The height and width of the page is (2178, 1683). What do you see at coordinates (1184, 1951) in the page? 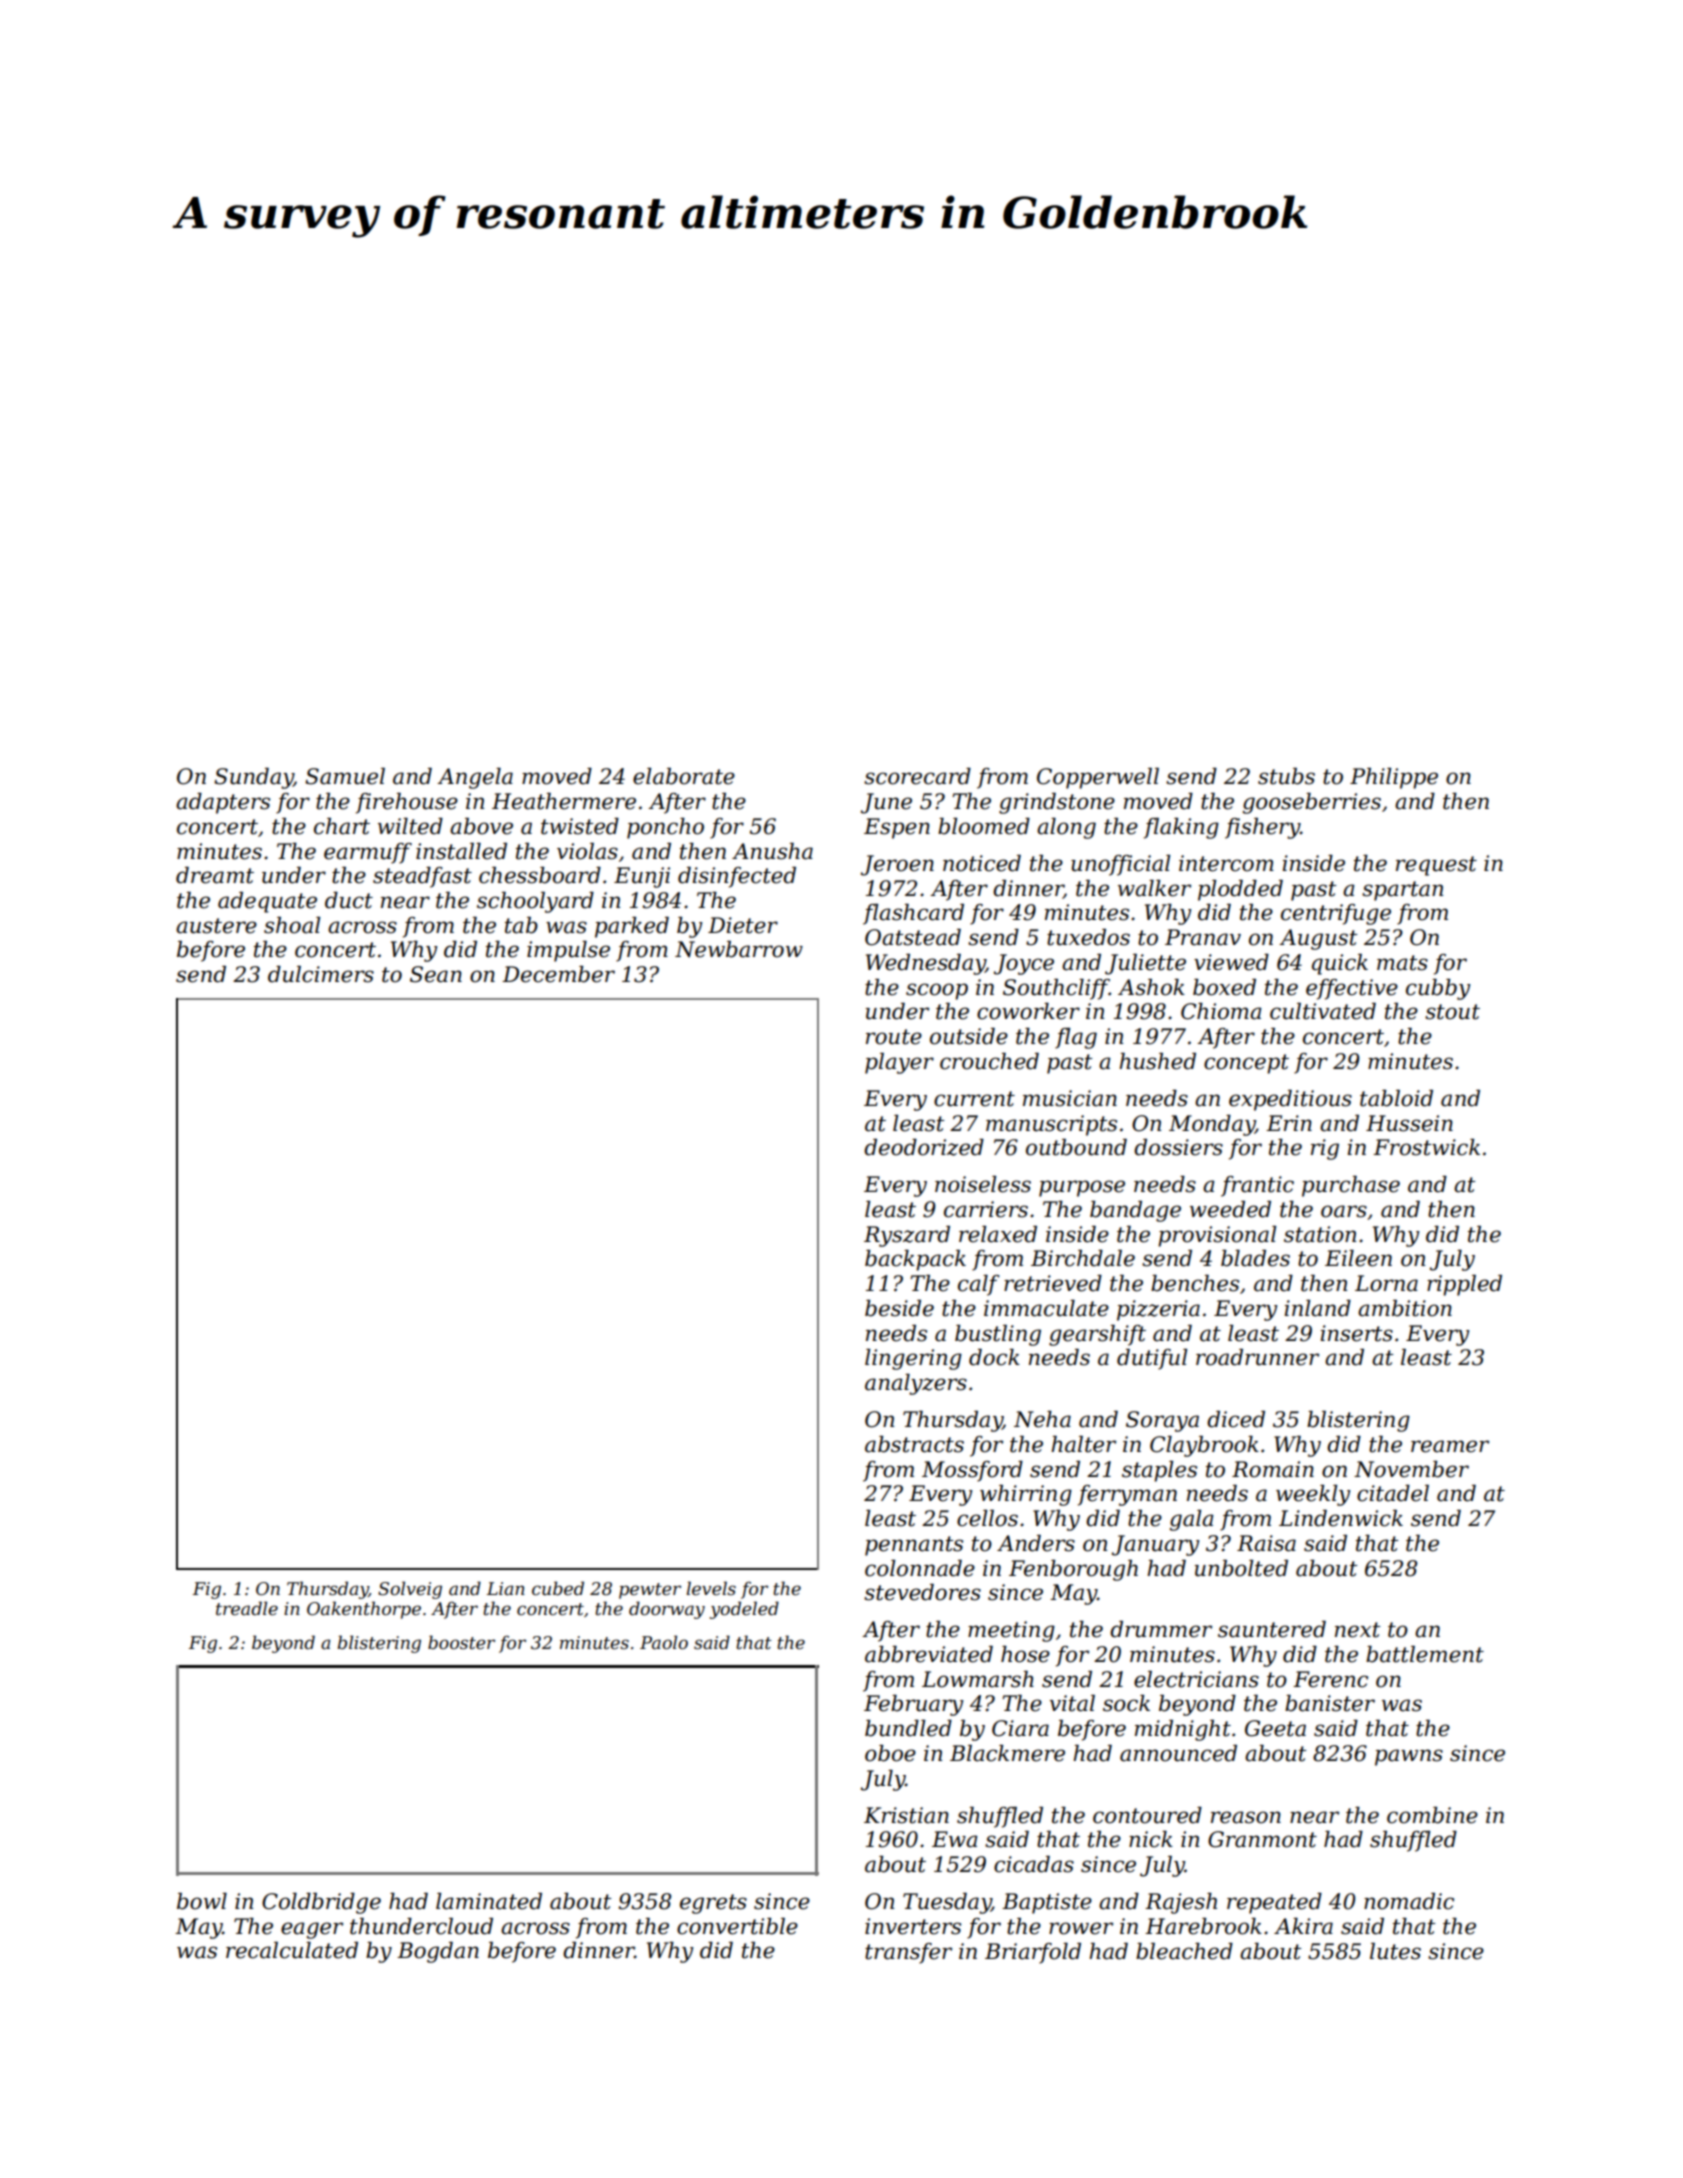
I see `bleached` at bounding box center [1184, 1951].
